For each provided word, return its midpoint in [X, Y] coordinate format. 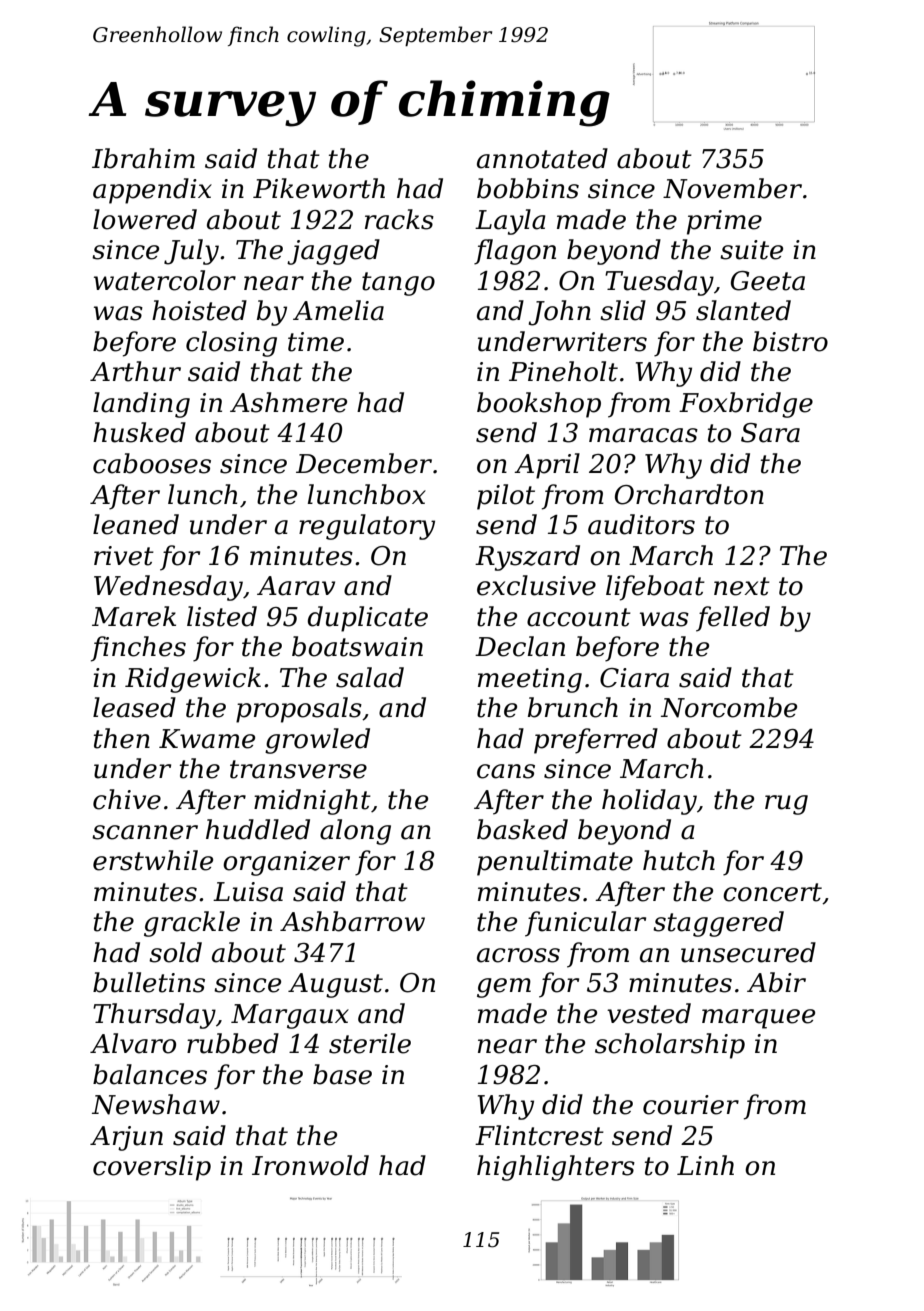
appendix [152, 191]
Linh [705, 1165]
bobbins [528, 188]
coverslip [152, 1168]
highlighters [556, 1168]
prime [724, 222]
